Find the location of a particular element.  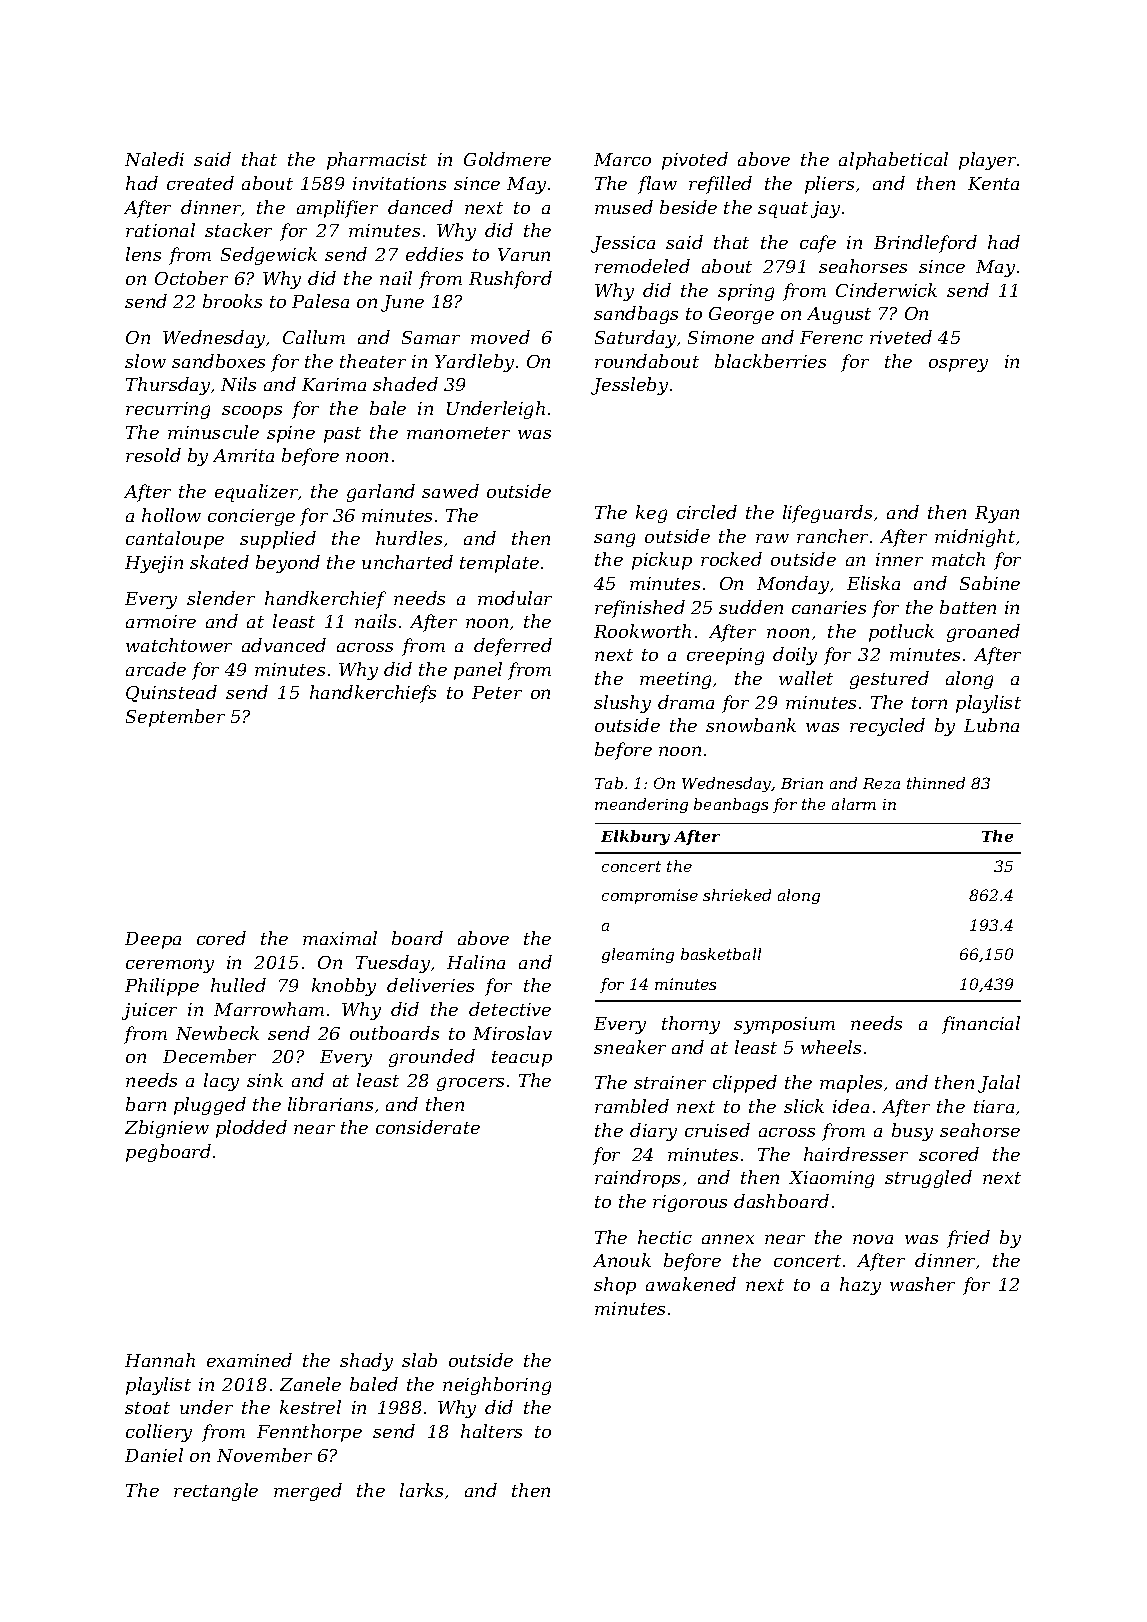

halters is located at coordinates (491, 1431).
